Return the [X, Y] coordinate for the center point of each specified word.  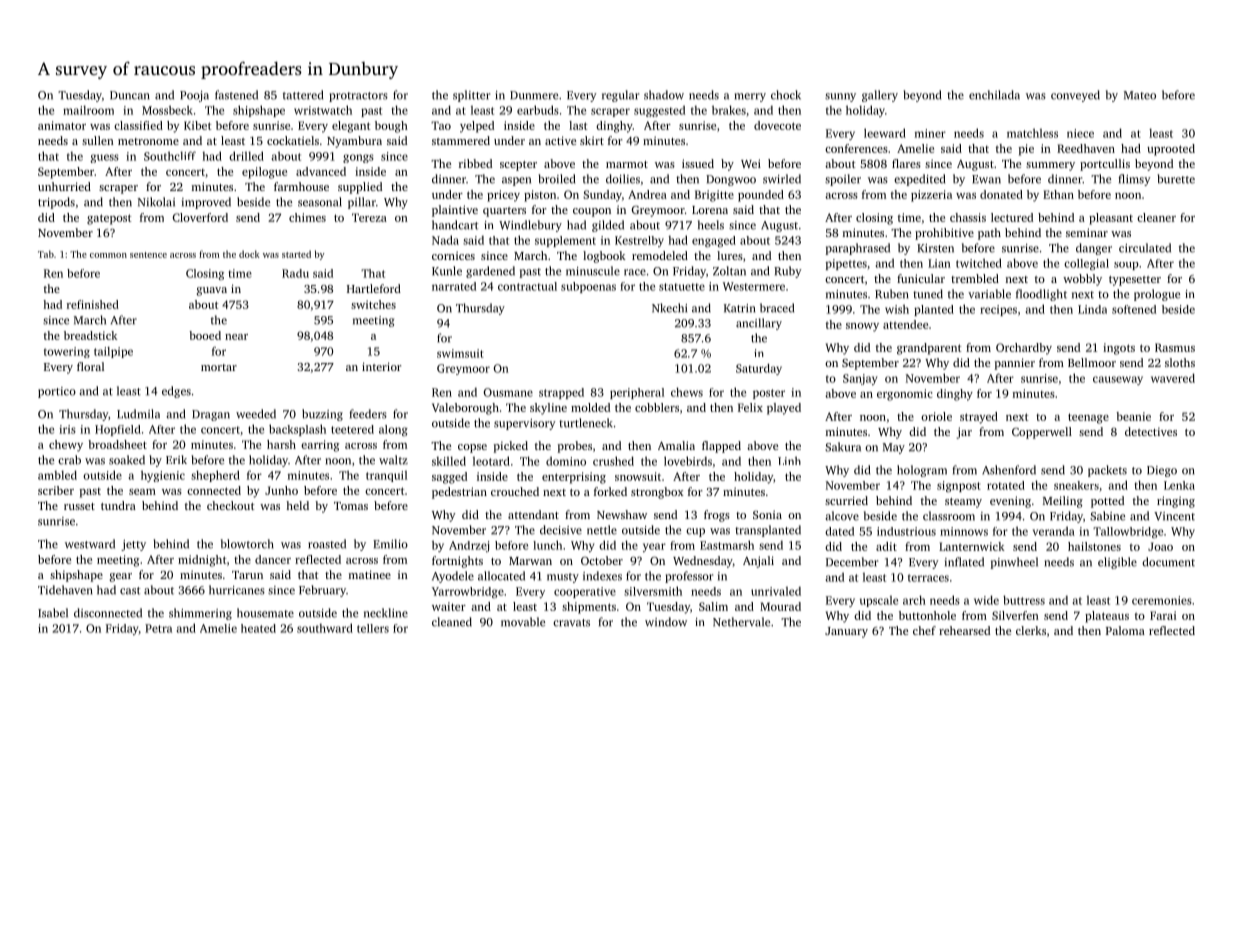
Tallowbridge [1128, 532]
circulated [1145, 248]
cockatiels [293, 140]
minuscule [593, 271]
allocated [501, 576]
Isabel [53, 613]
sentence [148, 255]
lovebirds [688, 461]
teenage [1088, 418]
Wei [751, 163]
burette [1176, 179]
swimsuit [460, 353]
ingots [1119, 349]
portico [57, 392]
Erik [176, 459]
